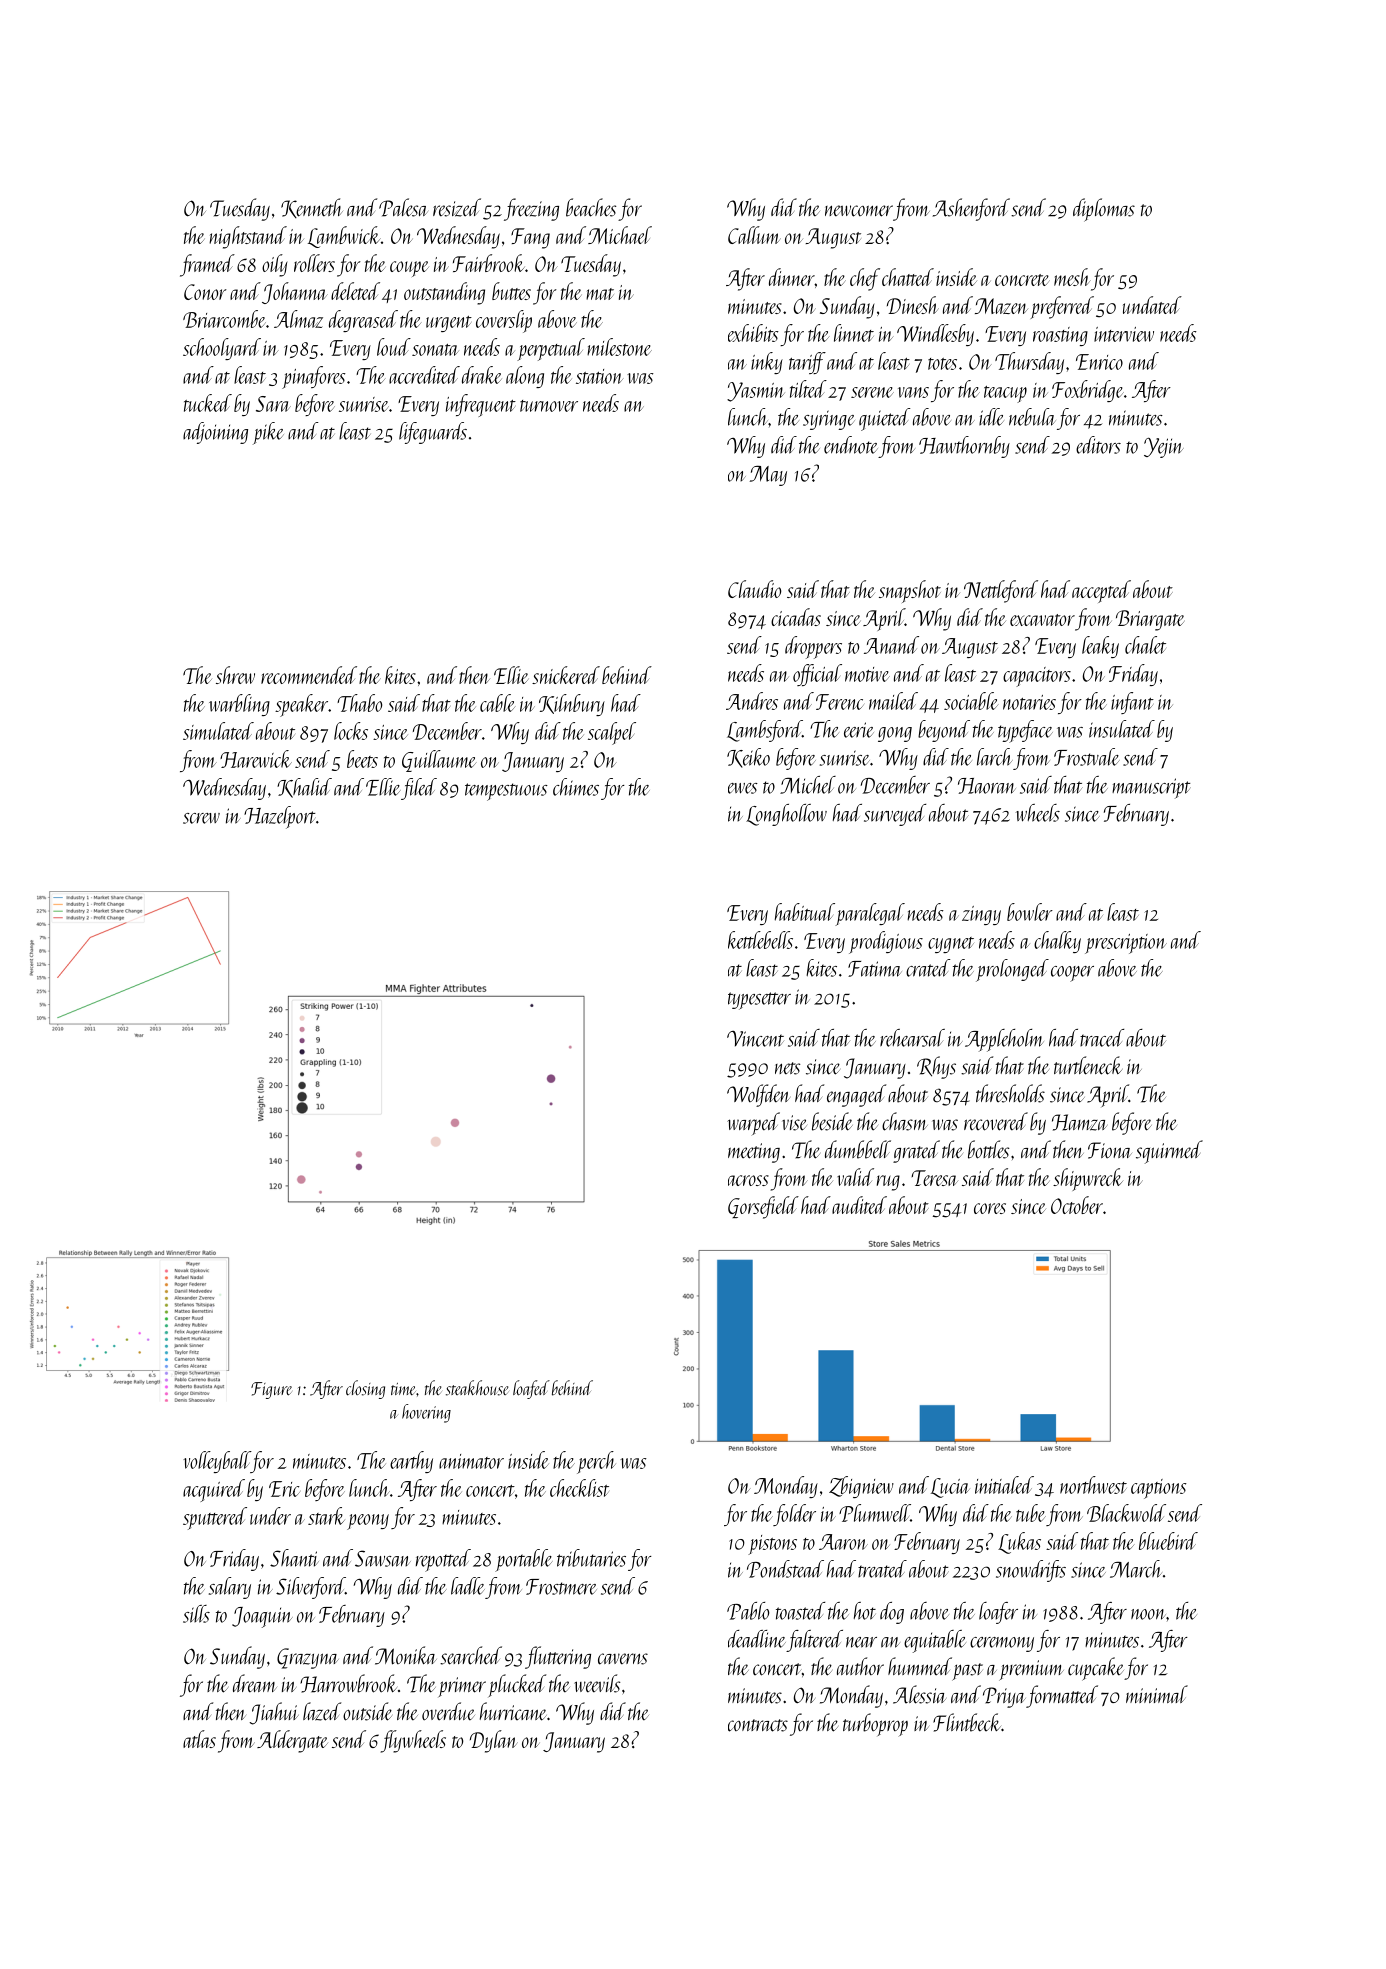 The height and width of the document is (1969, 1386). I want to click on Fatima, so click(875, 969).
